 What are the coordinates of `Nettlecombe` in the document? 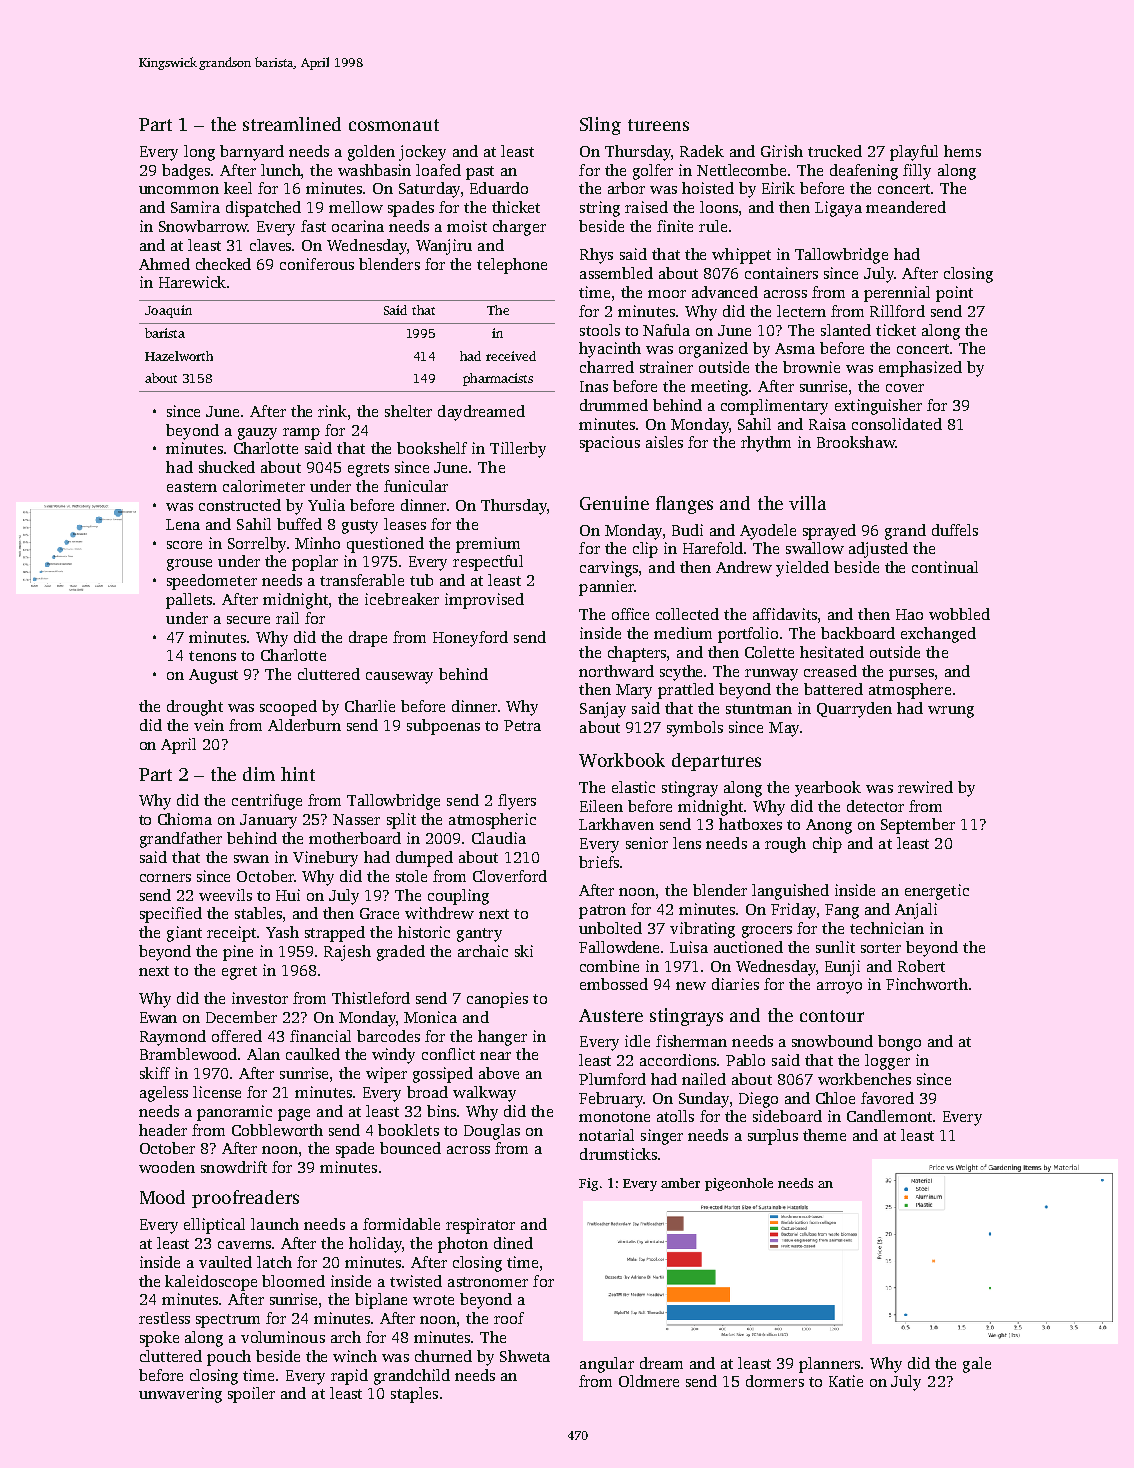 It's located at (741, 170).
